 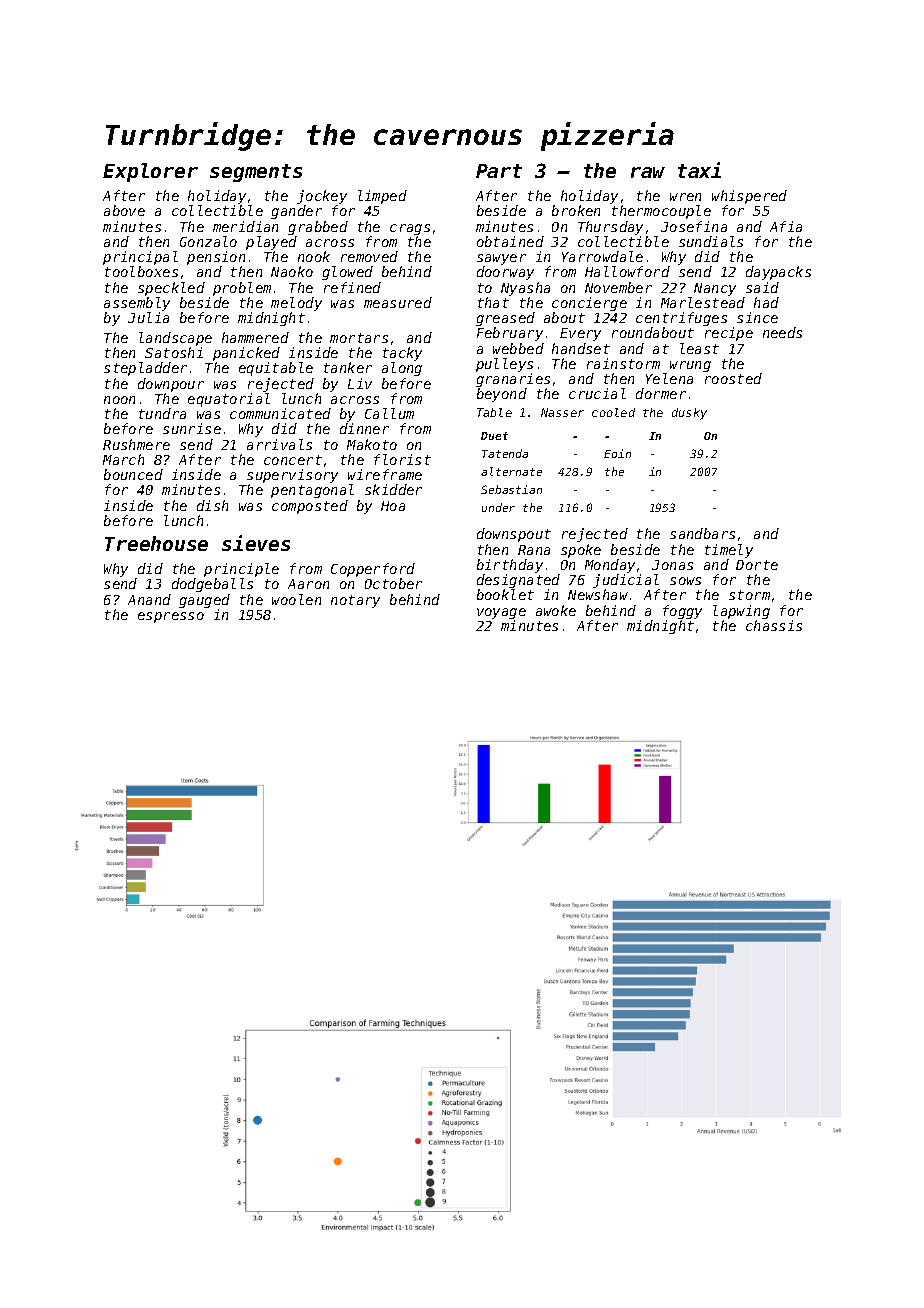 What do you see at coordinates (148, 317) in the document?
I see `Julia` at bounding box center [148, 317].
